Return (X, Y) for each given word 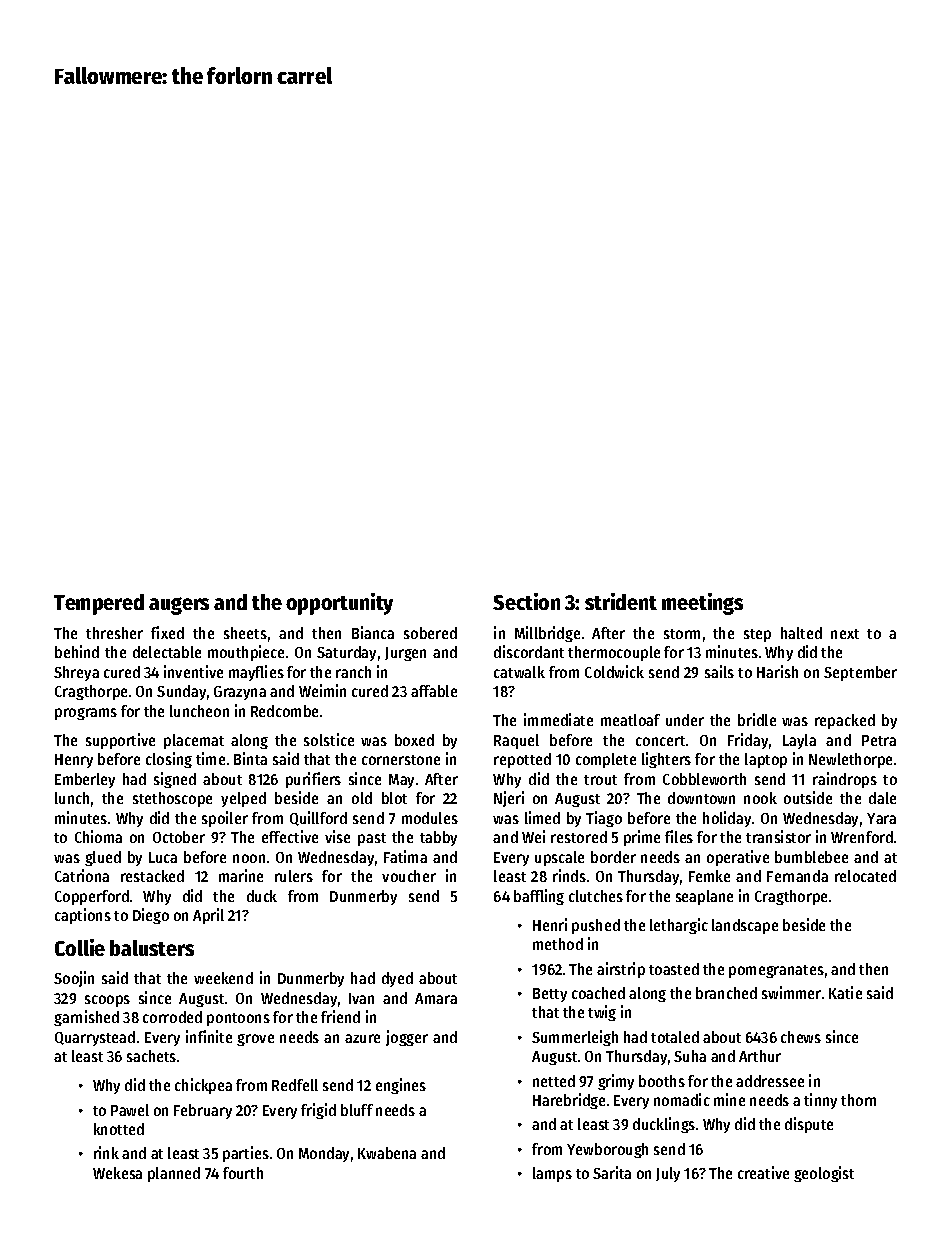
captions (83, 916)
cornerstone (401, 760)
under (685, 720)
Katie (845, 992)
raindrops (845, 780)
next (845, 634)
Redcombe (284, 711)
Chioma (98, 836)
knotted (119, 1129)
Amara (436, 998)
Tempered (99, 604)
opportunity (339, 604)
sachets (151, 1056)
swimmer (791, 992)
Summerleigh (575, 1038)
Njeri (509, 799)
